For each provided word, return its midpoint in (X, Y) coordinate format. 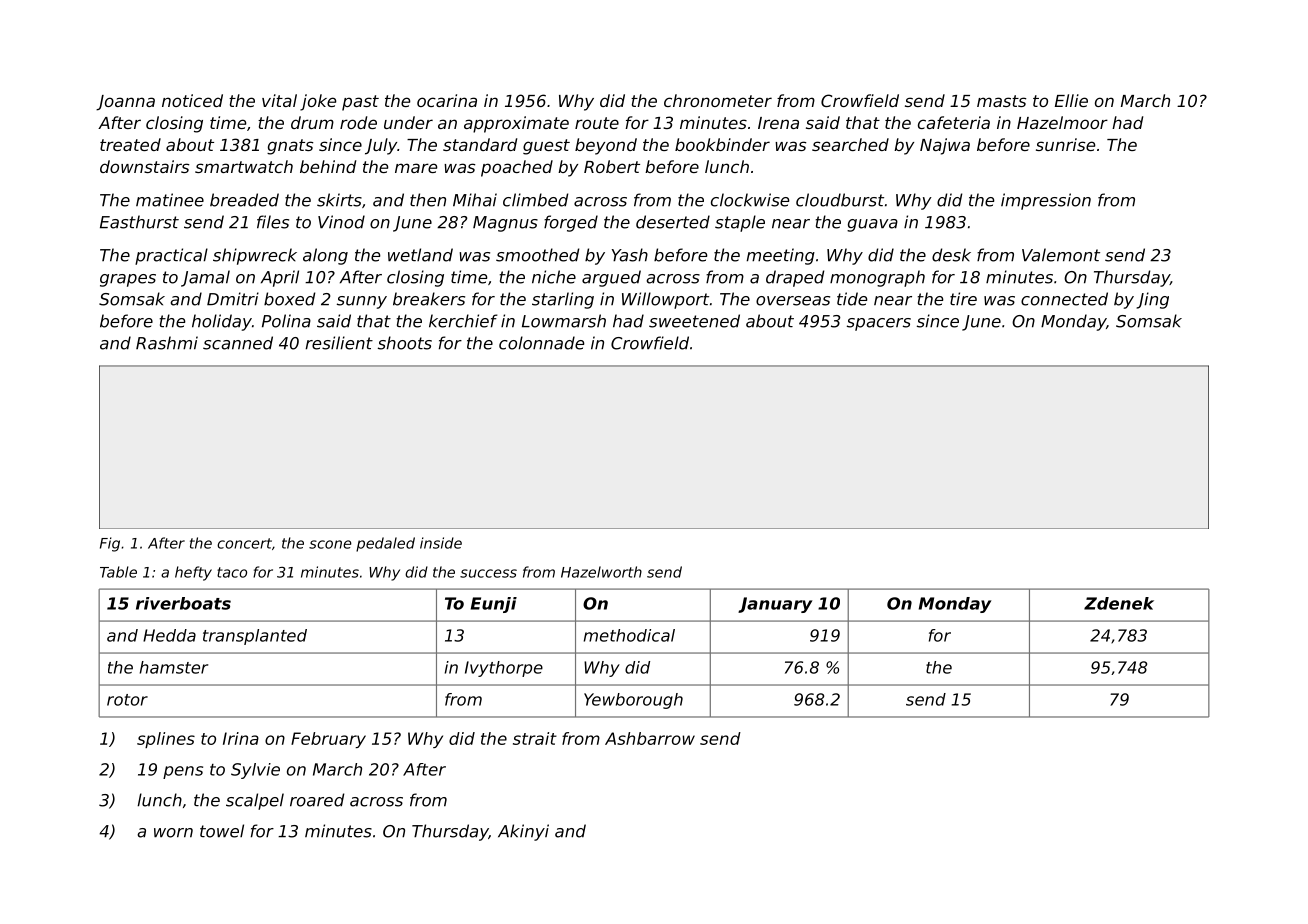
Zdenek (1119, 603)
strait (535, 738)
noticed (192, 100)
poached (517, 168)
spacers (879, 324)
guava (872, 225)
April (280, 278)
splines (166, 740)
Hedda (169, 635)
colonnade (542, 343)
